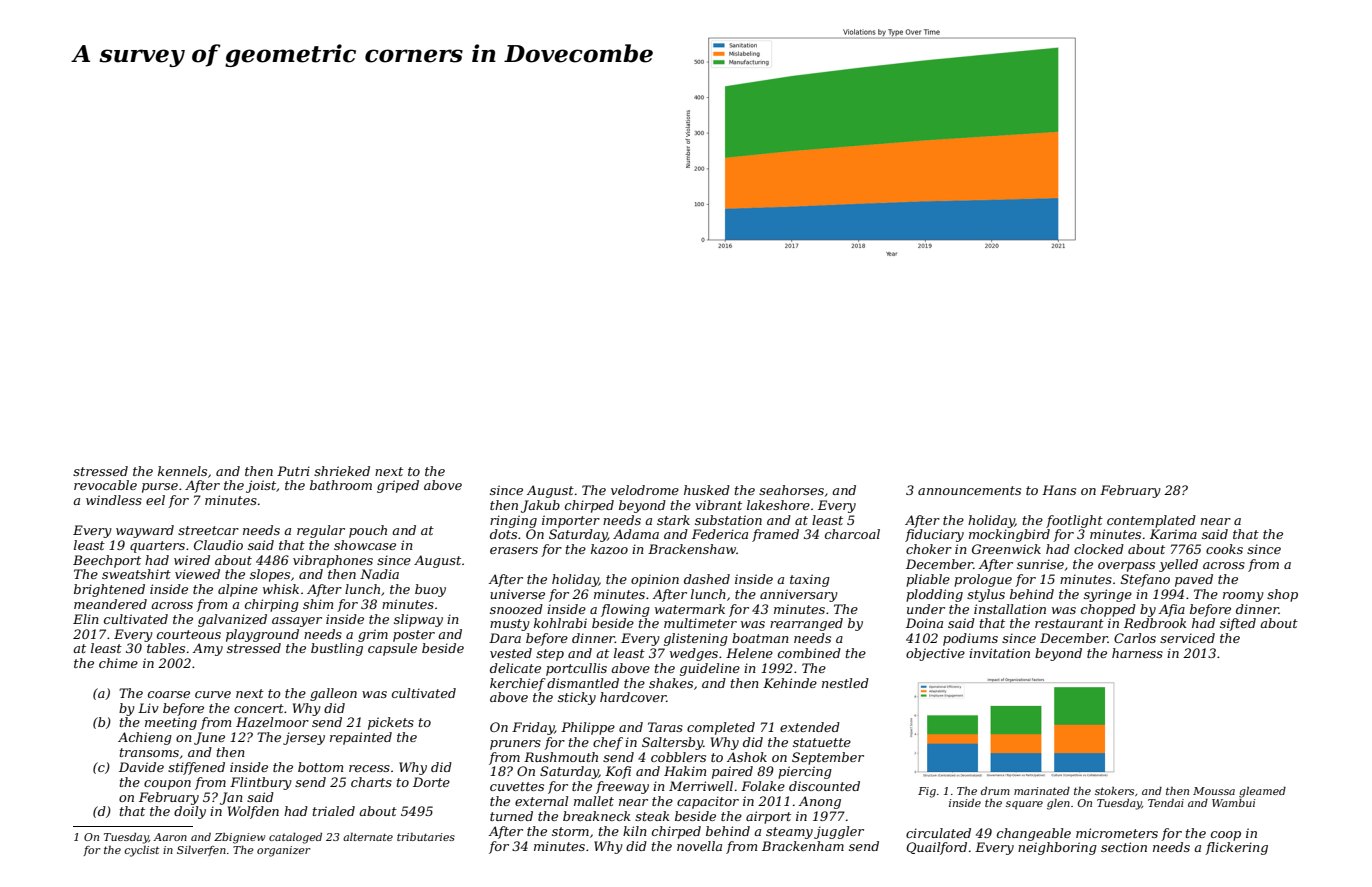  I want to click on contemplated, so click(1151, 521).
